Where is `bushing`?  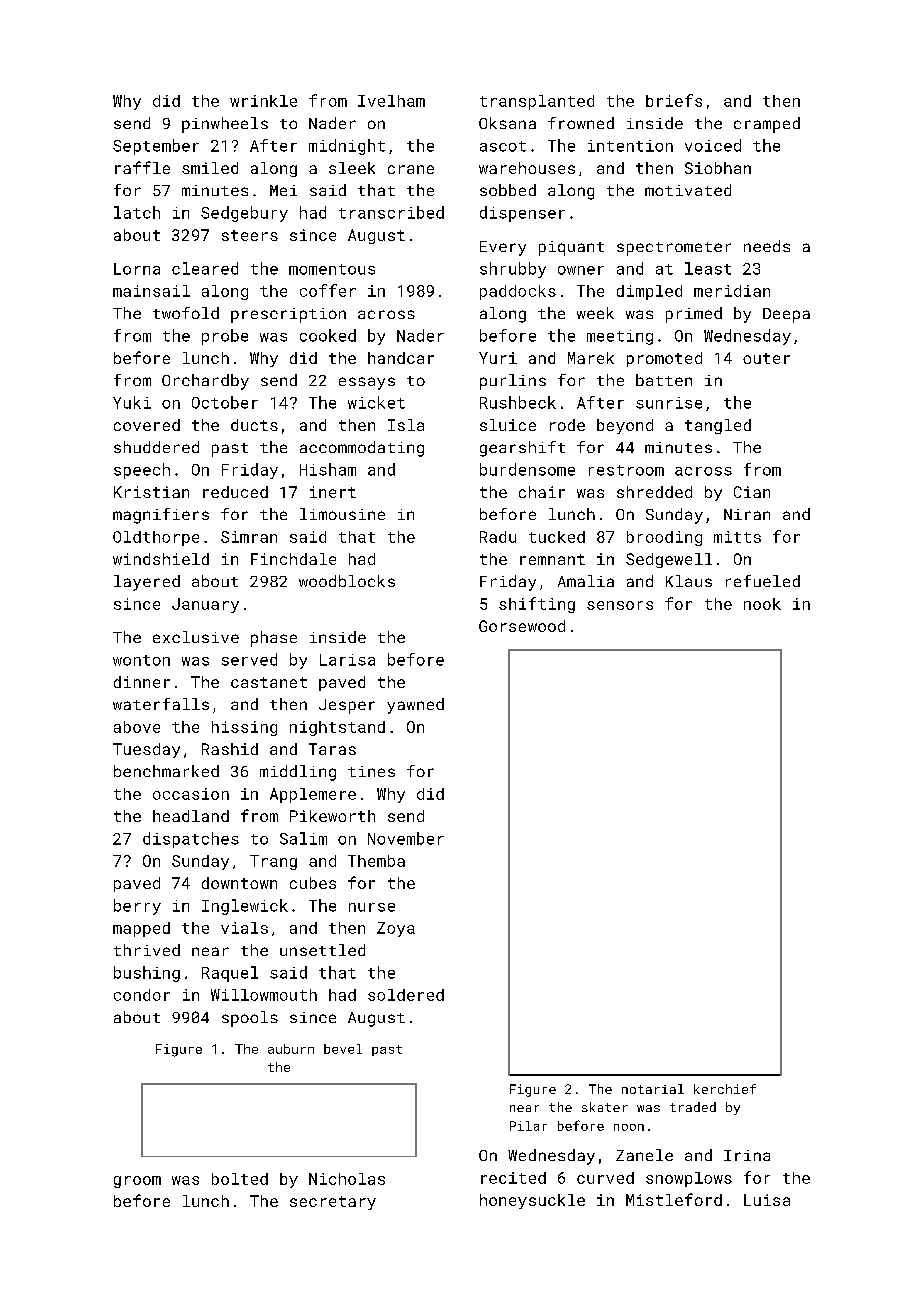 bushing is located at coordinates (147, 974).
